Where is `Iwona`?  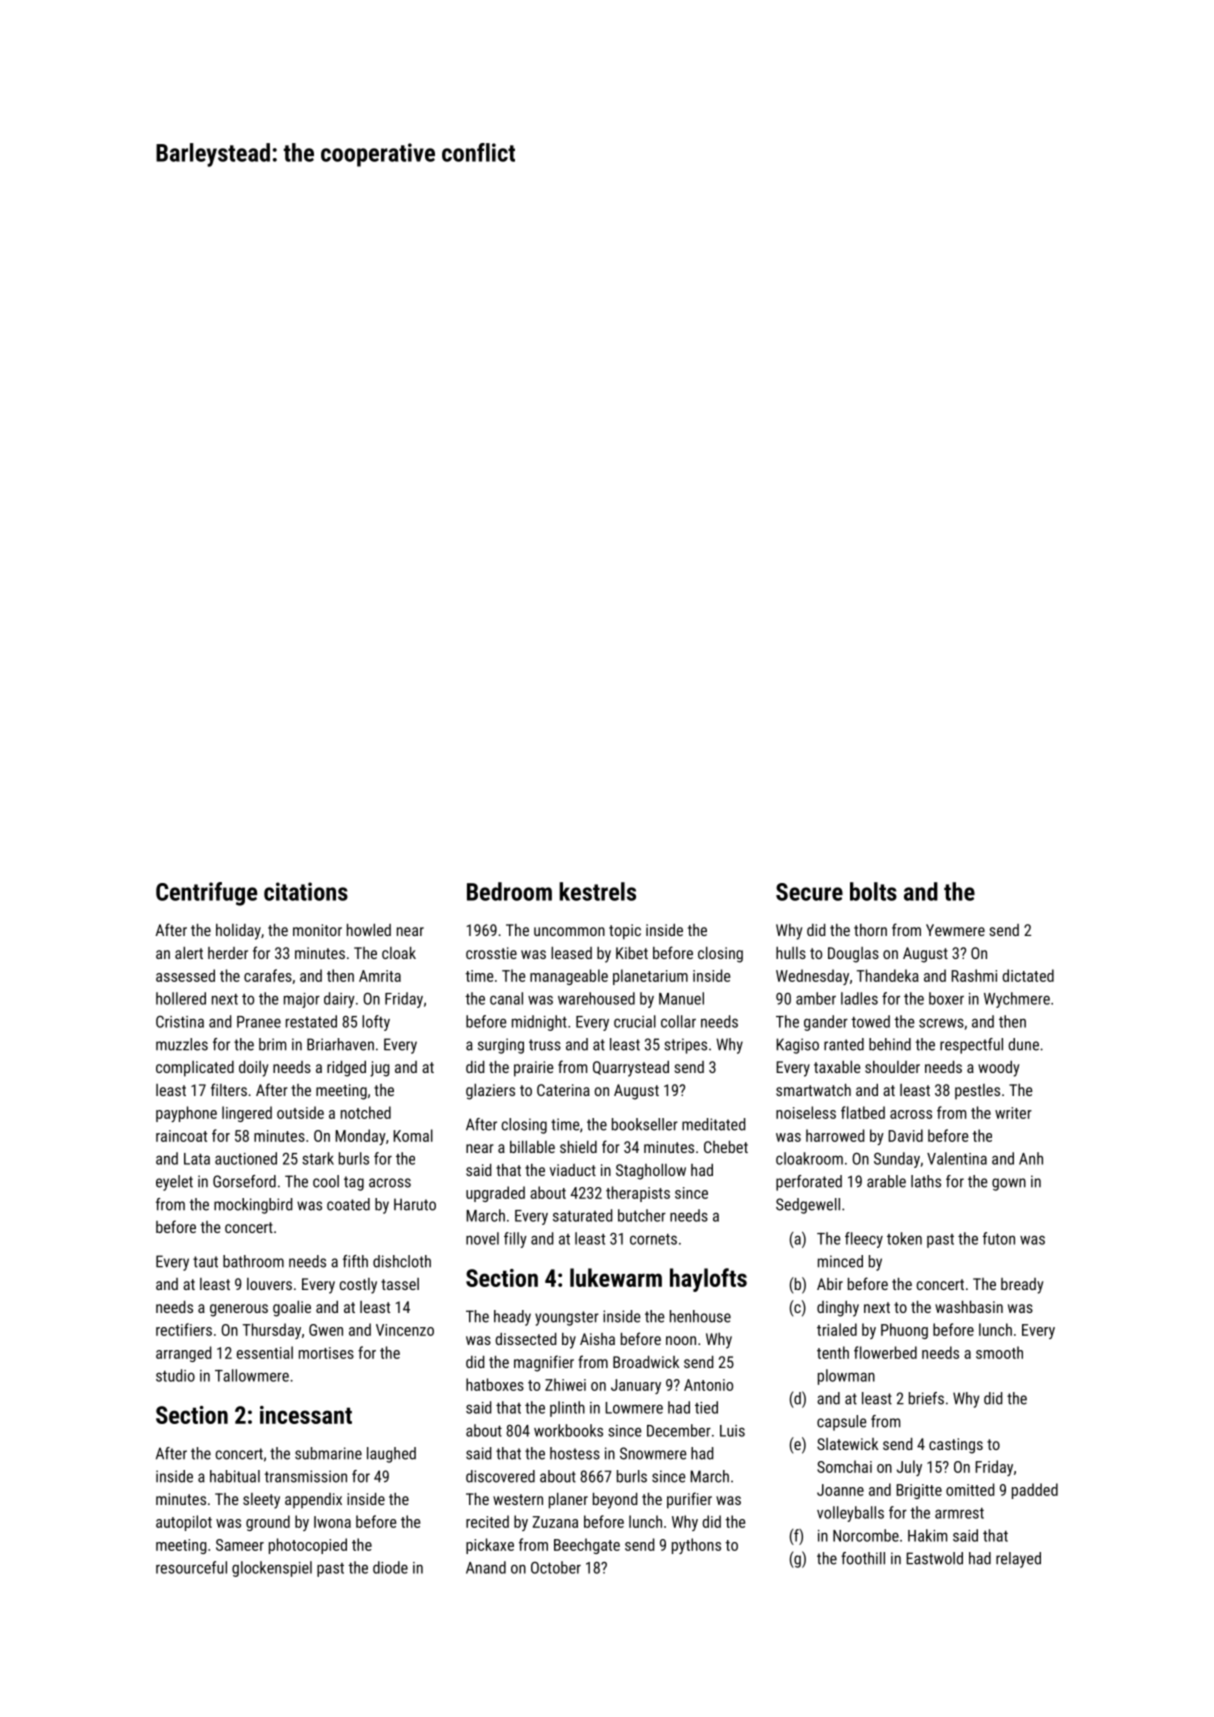
Iwona is located at coordinates (332, 1522).
